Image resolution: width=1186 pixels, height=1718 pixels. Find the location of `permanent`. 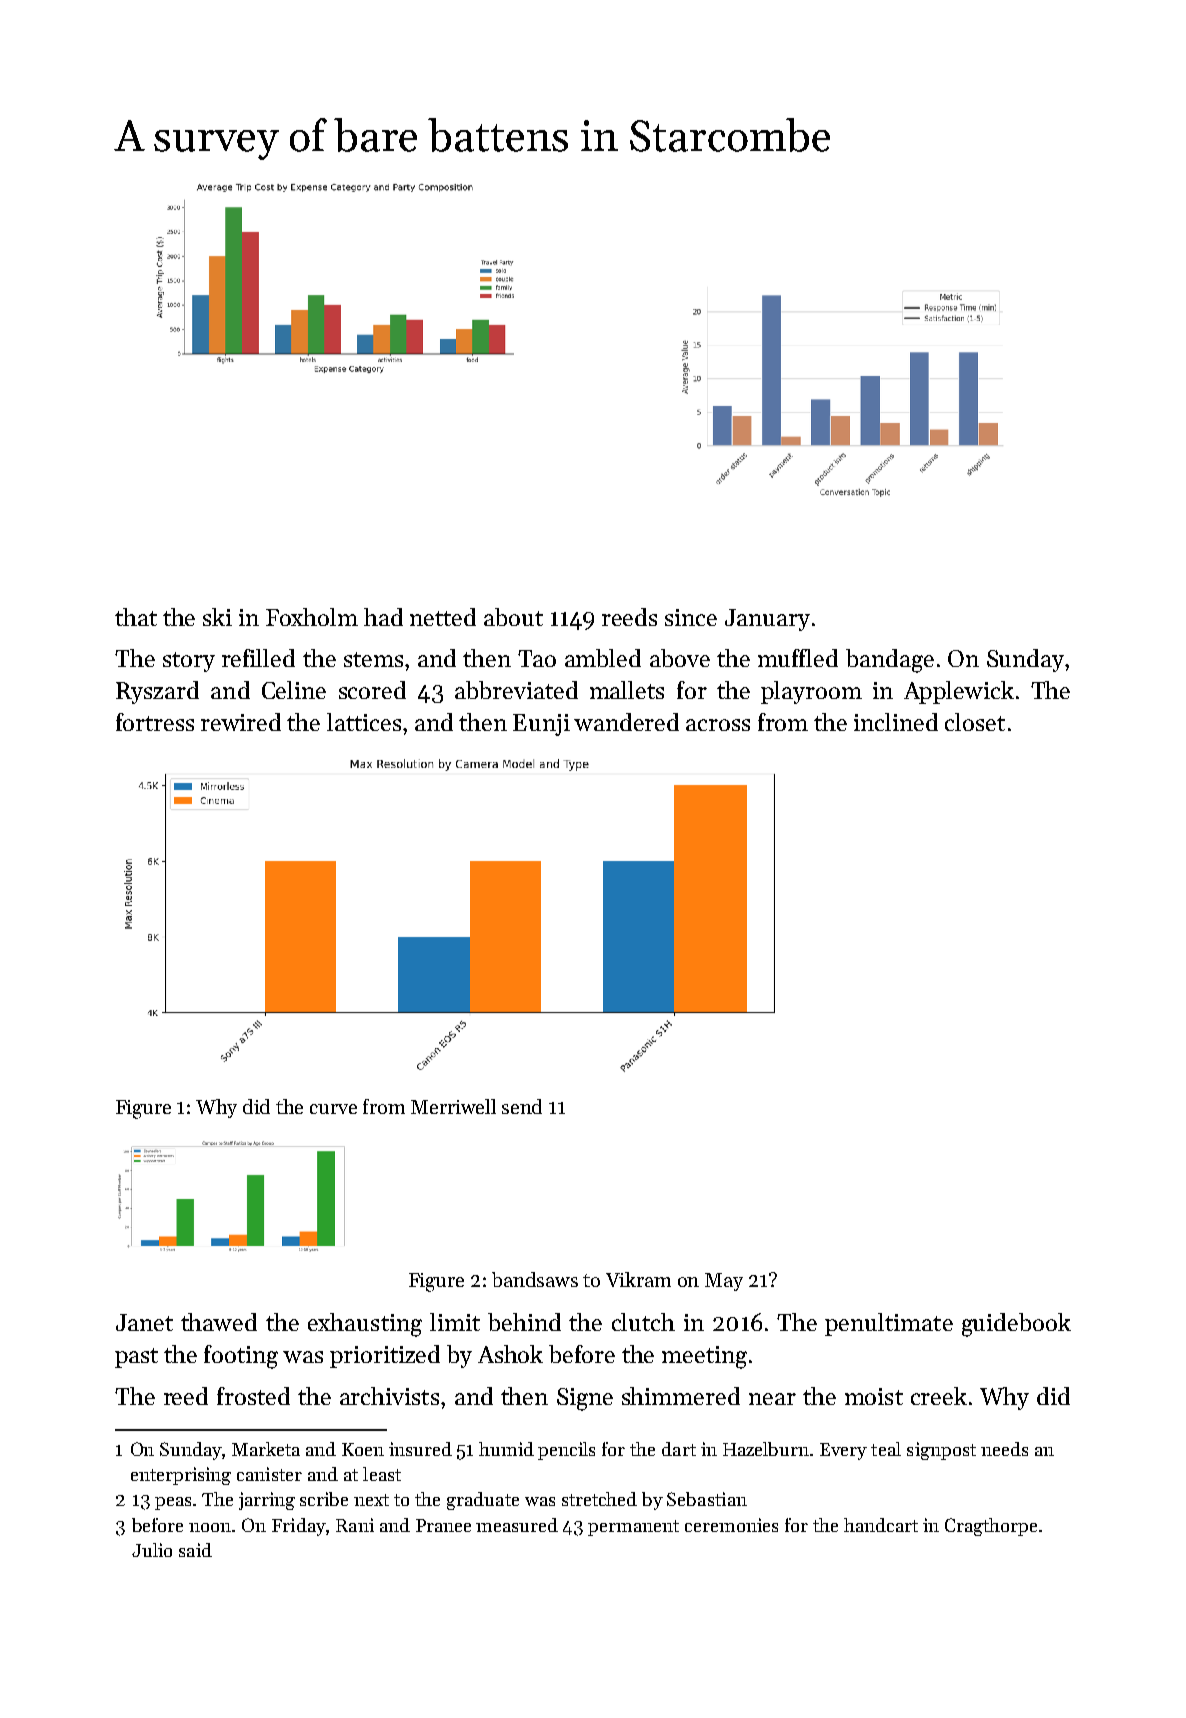

permanent is located at coordinates (633, 1528).
